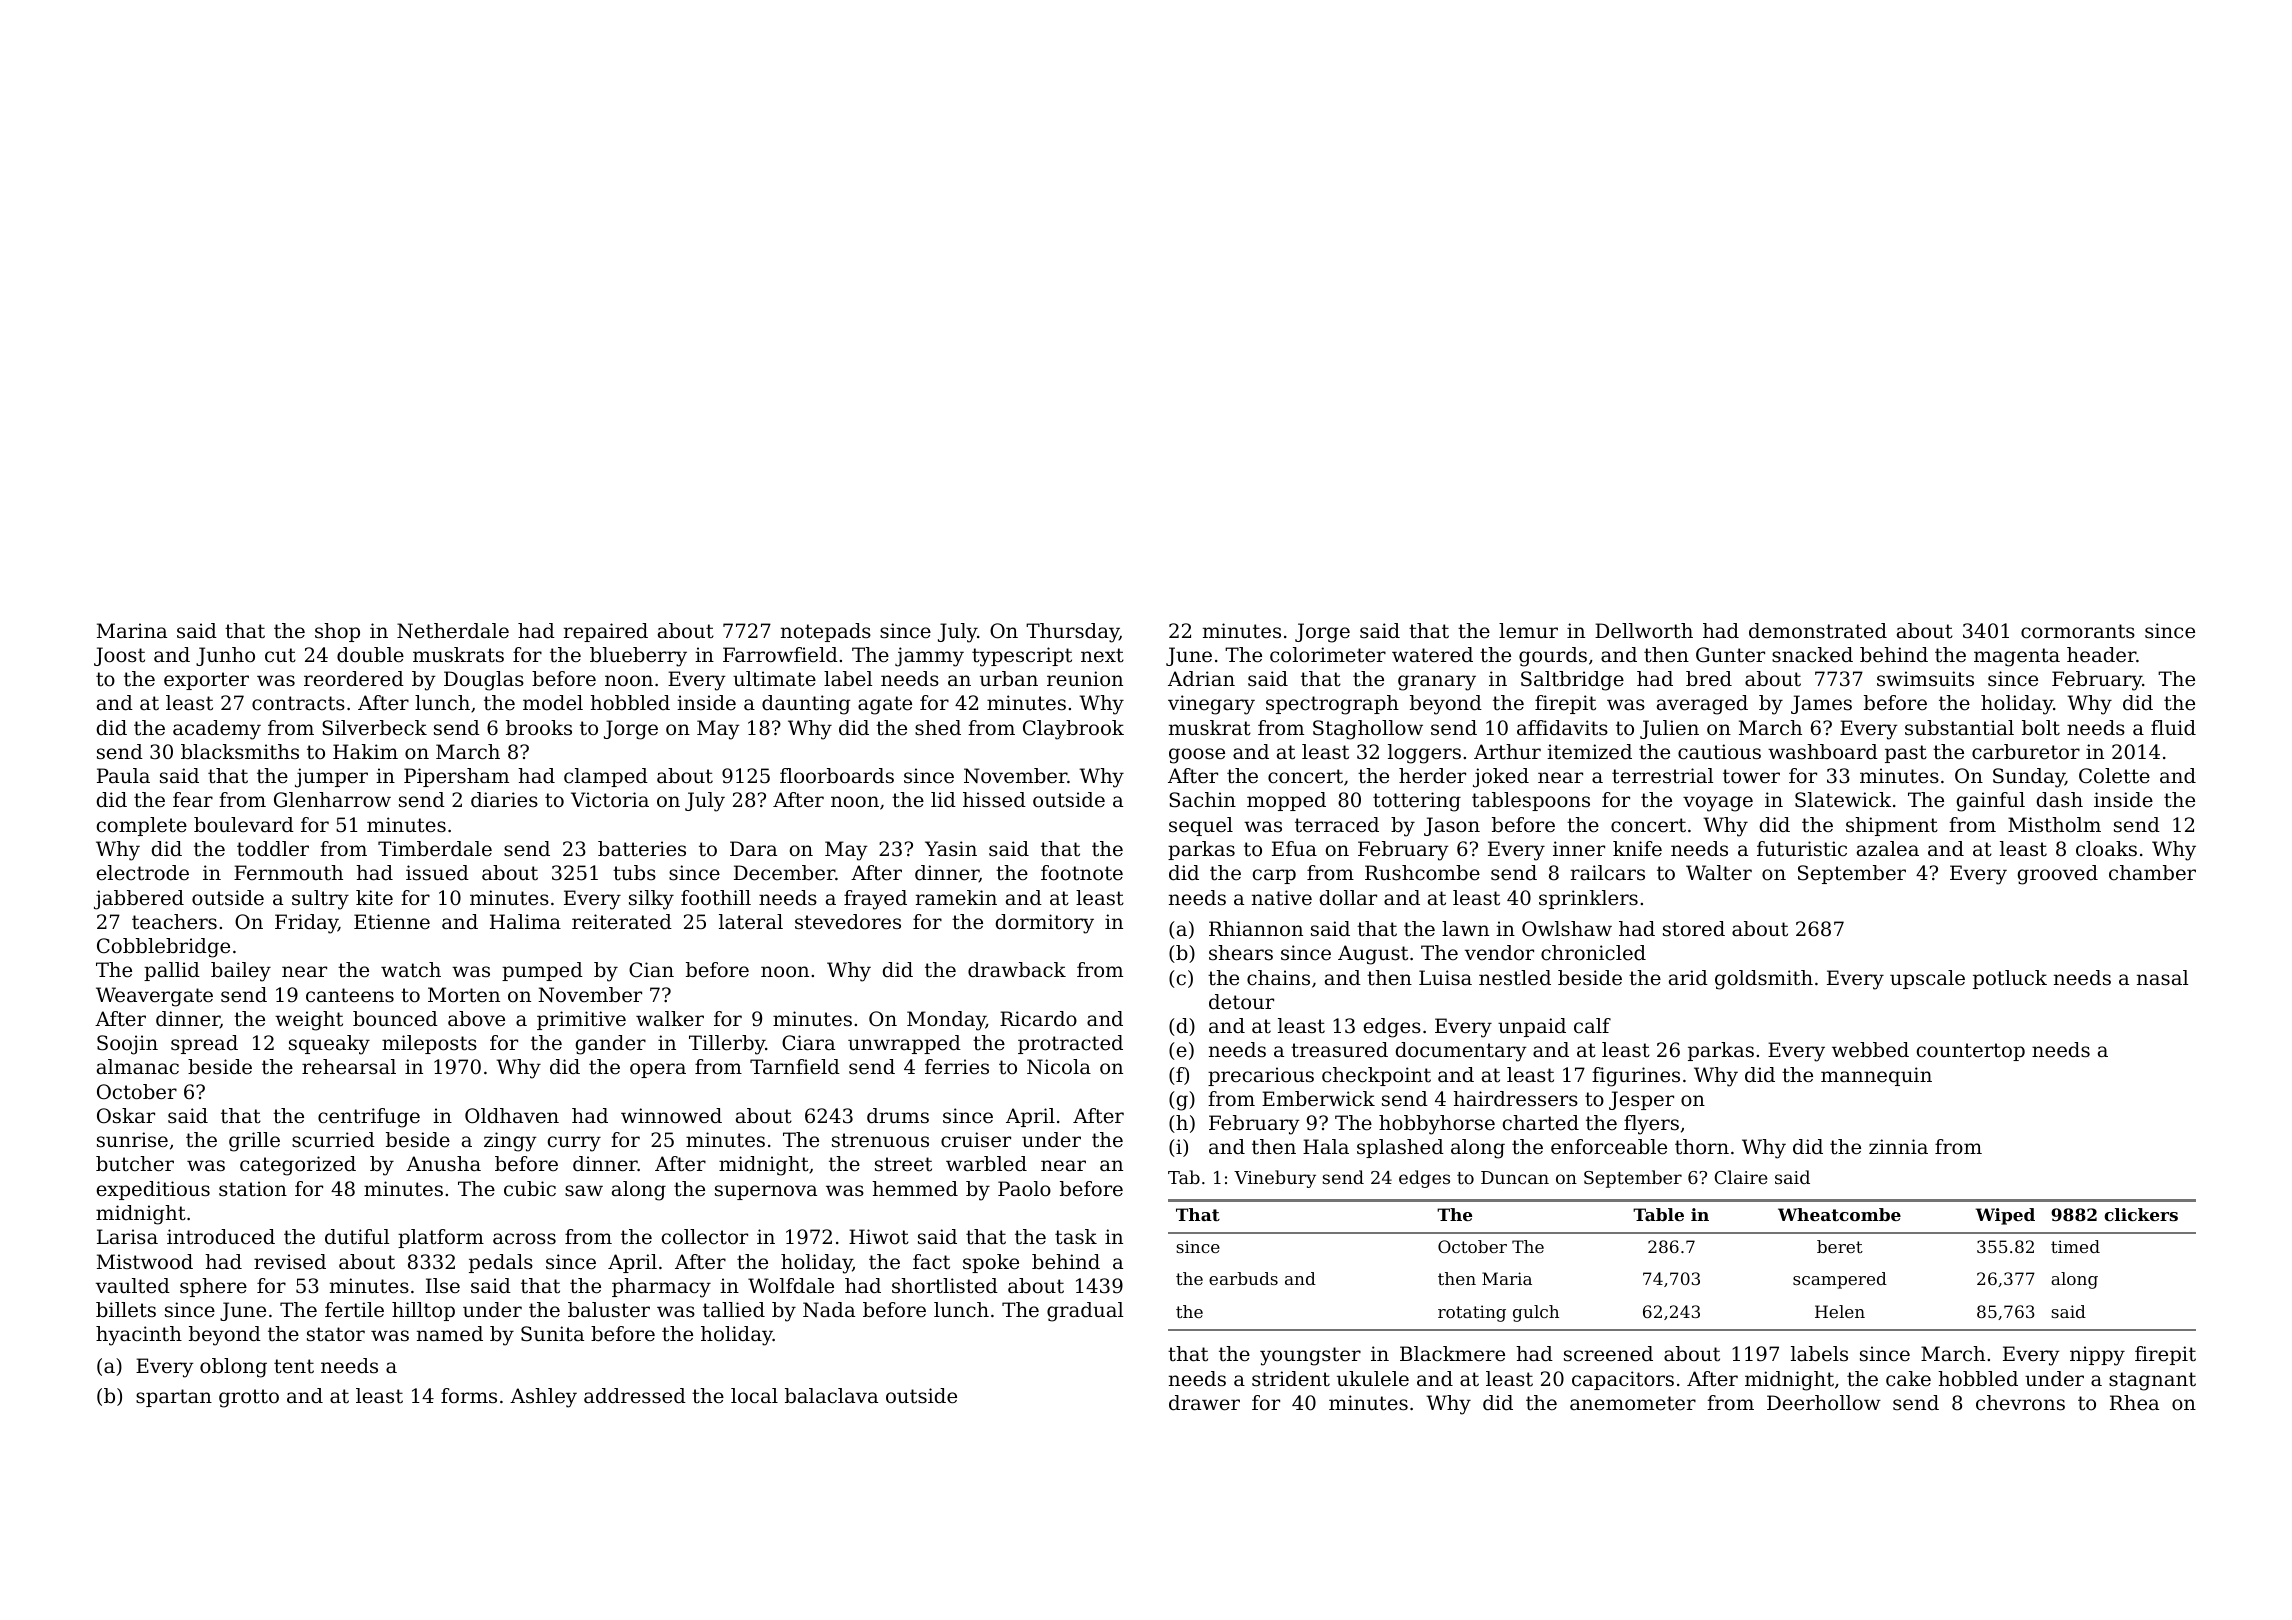 The image size is (2292, 1620). What do you see at coordinates (174, 1398) in the document?
I see `spartan` at bounding box center [174, 1398].
